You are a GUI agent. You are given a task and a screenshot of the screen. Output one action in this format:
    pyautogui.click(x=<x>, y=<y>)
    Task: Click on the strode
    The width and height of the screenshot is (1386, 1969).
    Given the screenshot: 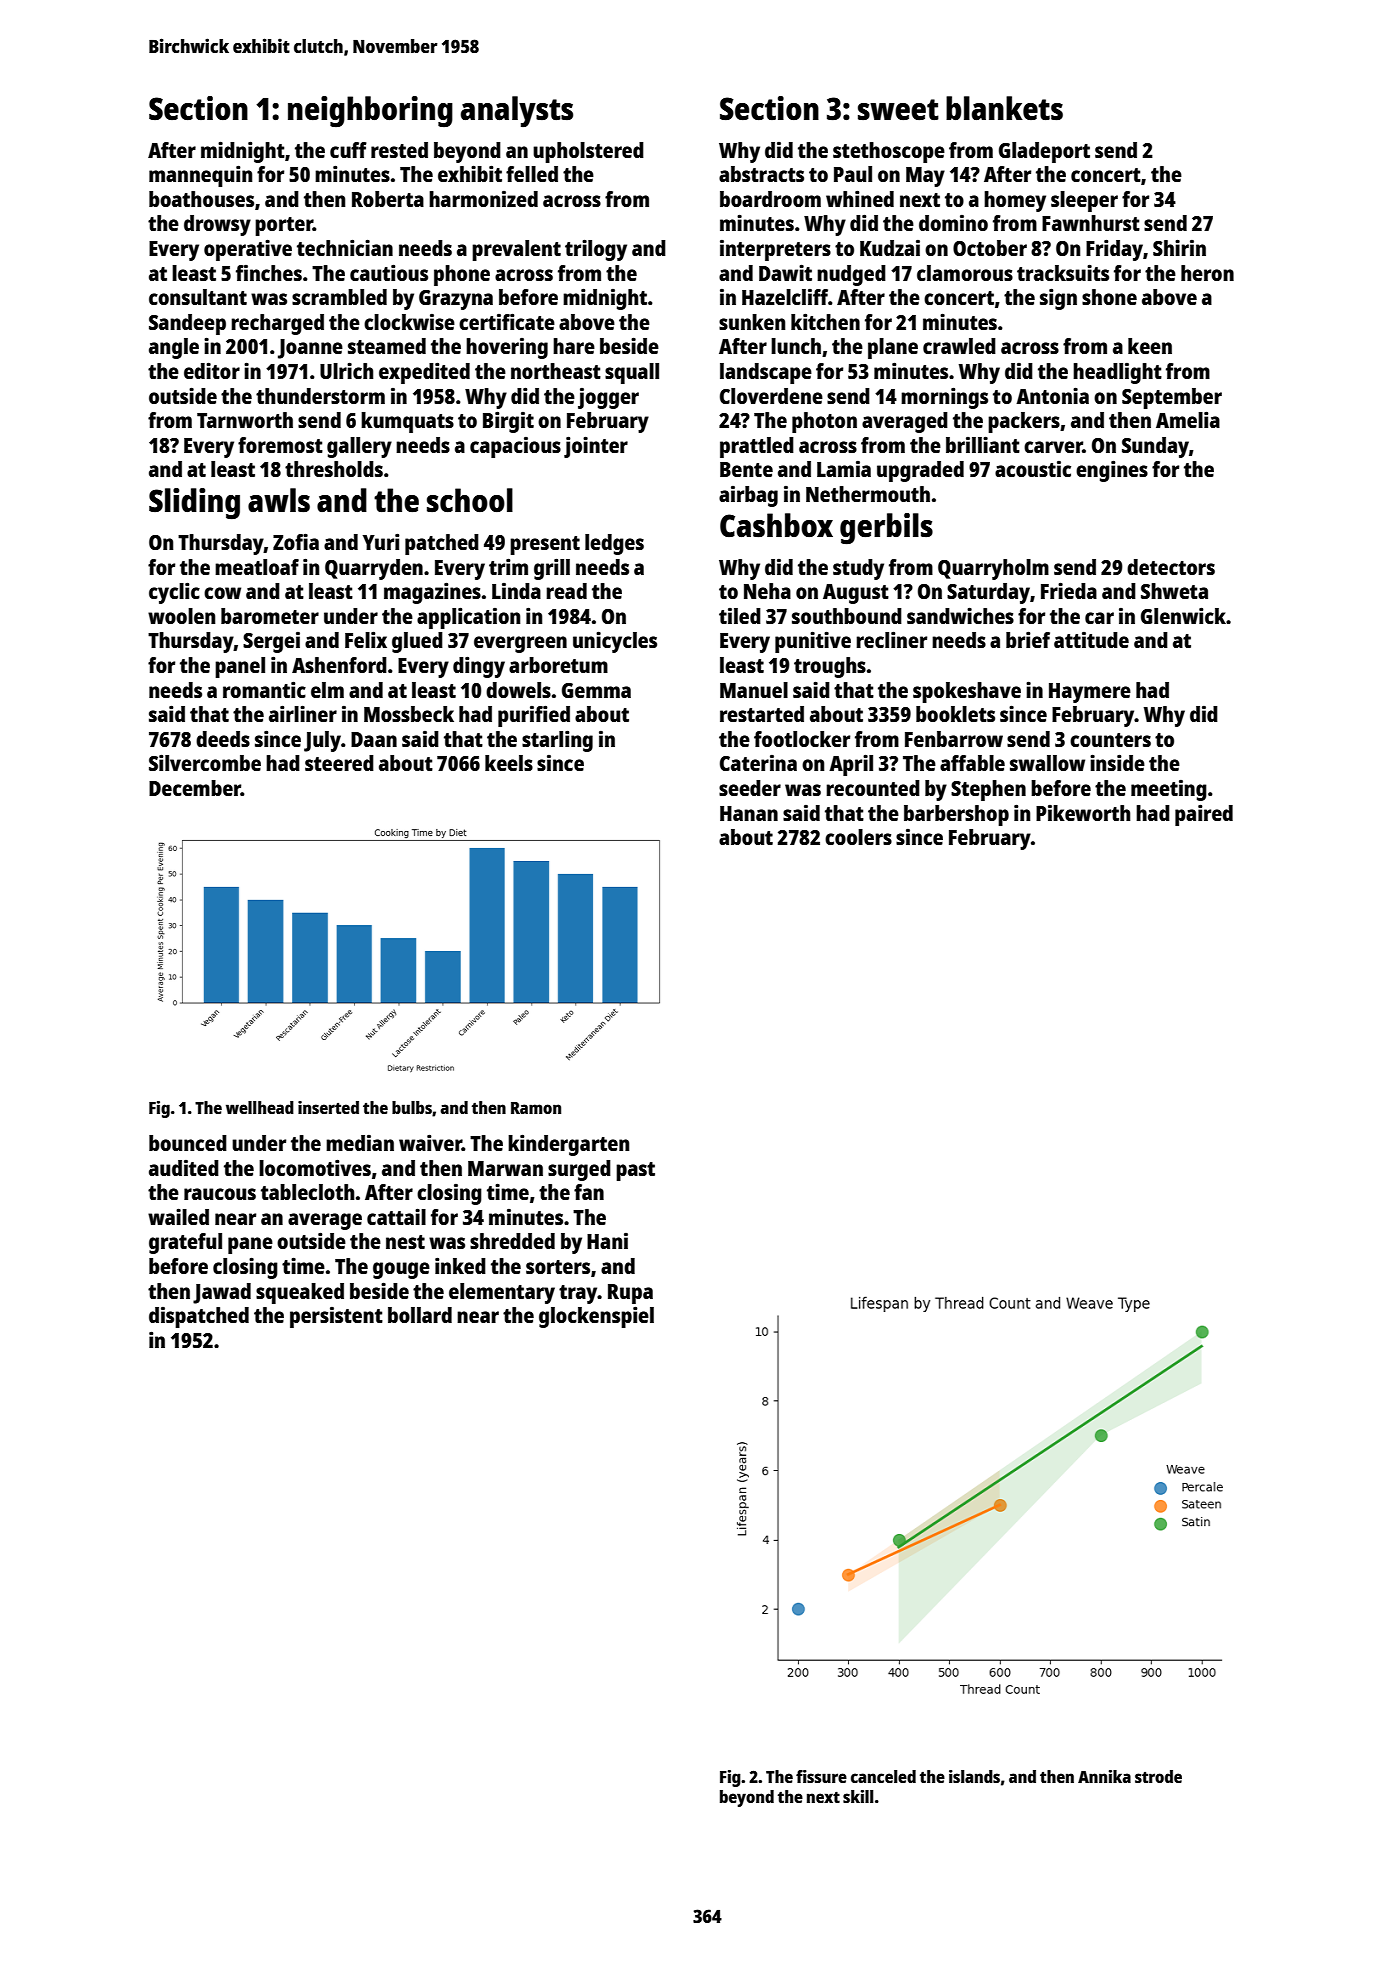 What is the action you would take?
    pyautogui.click(x=1158, y=1776)
